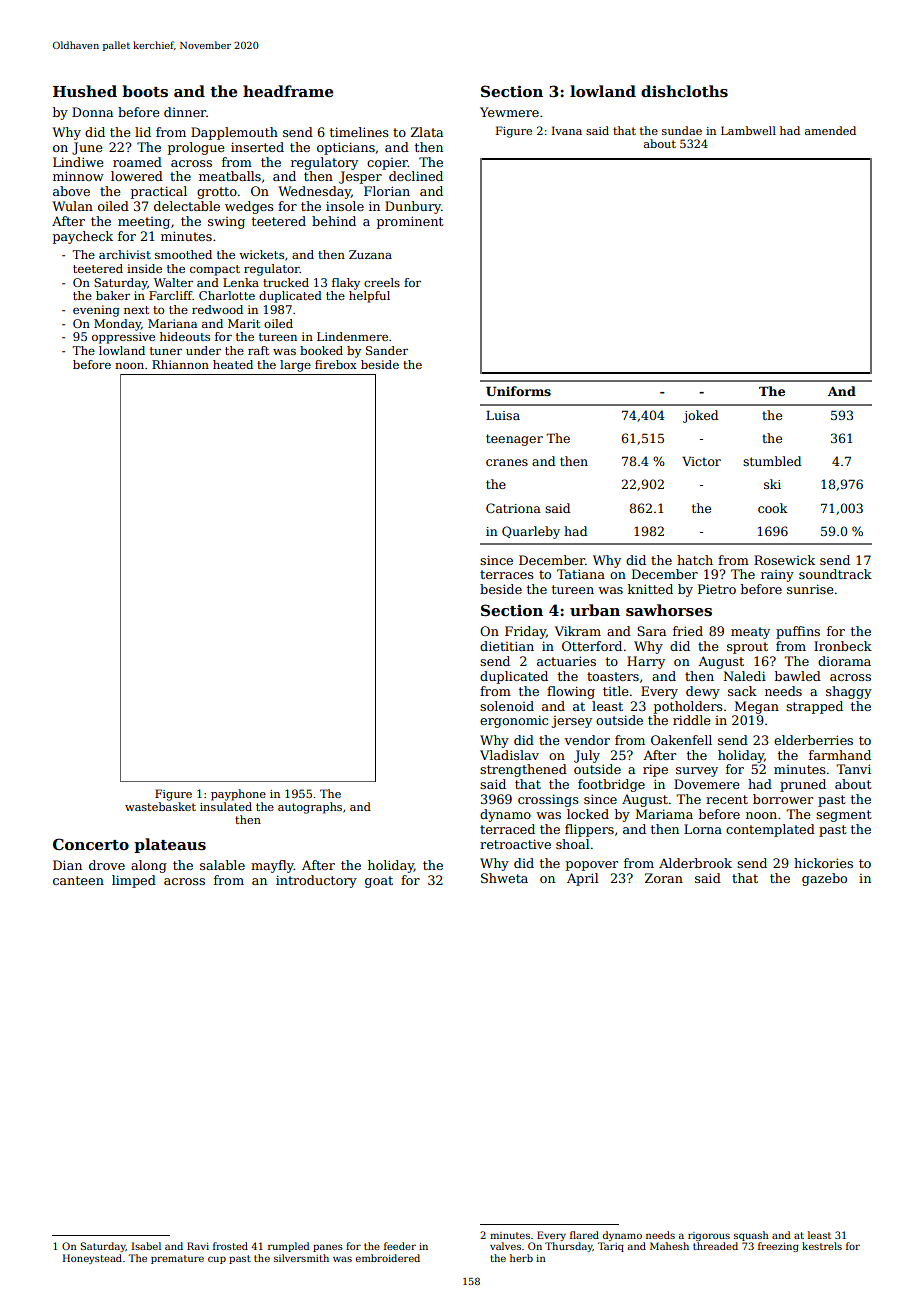  I want to click on wastebasket, so click(160, 806).
